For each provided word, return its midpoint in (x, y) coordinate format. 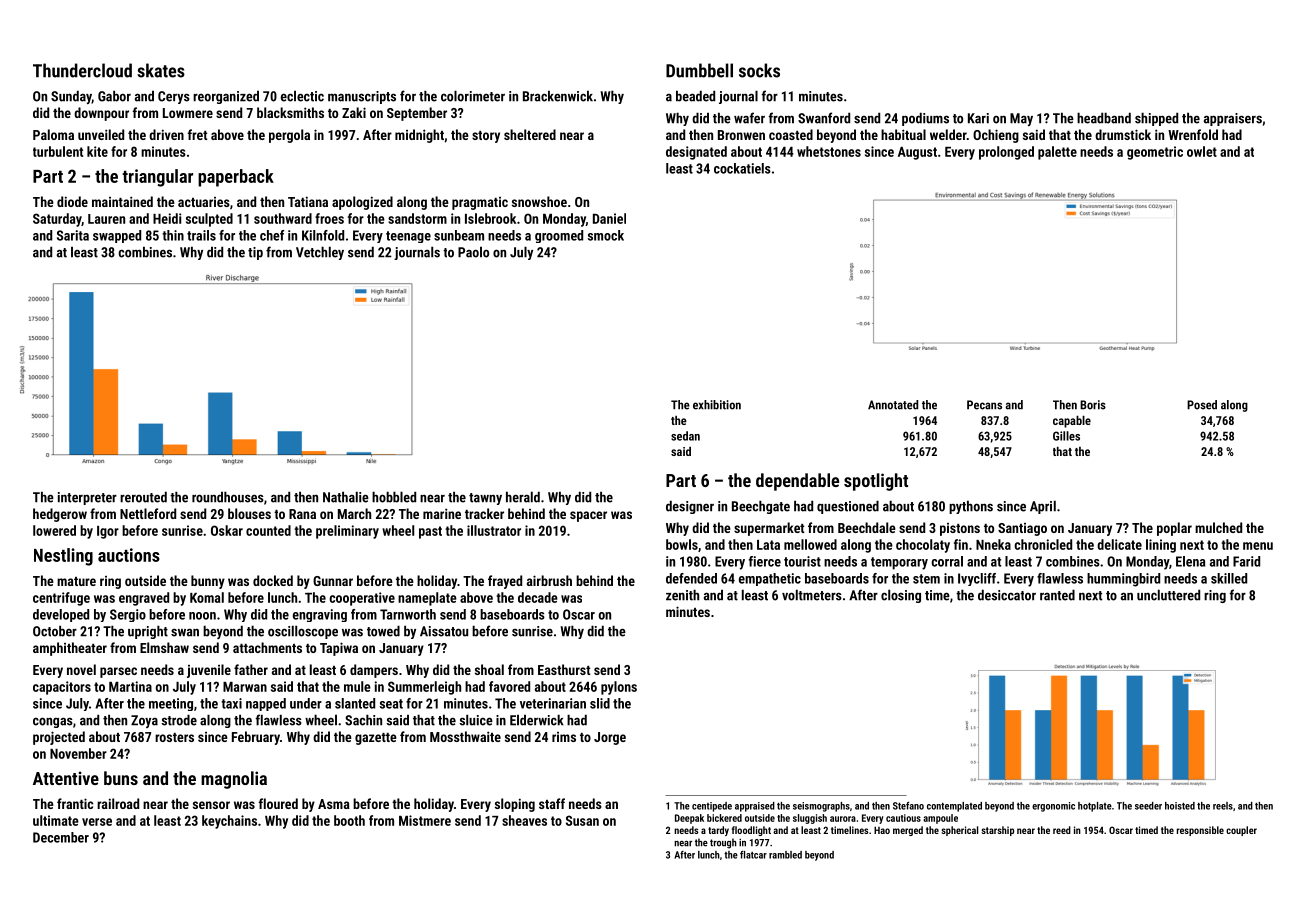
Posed (1202, 405)
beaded (695, 96)
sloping (515, 805)
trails (201, 235)
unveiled (101, 134)
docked (273, 580)
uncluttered (1168, 595)
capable (1072, 422)
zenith (682, 595)
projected (59, 738)
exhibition (717, 405)
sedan (685, 436)
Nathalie (346, 497)
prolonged (1006, 153)
